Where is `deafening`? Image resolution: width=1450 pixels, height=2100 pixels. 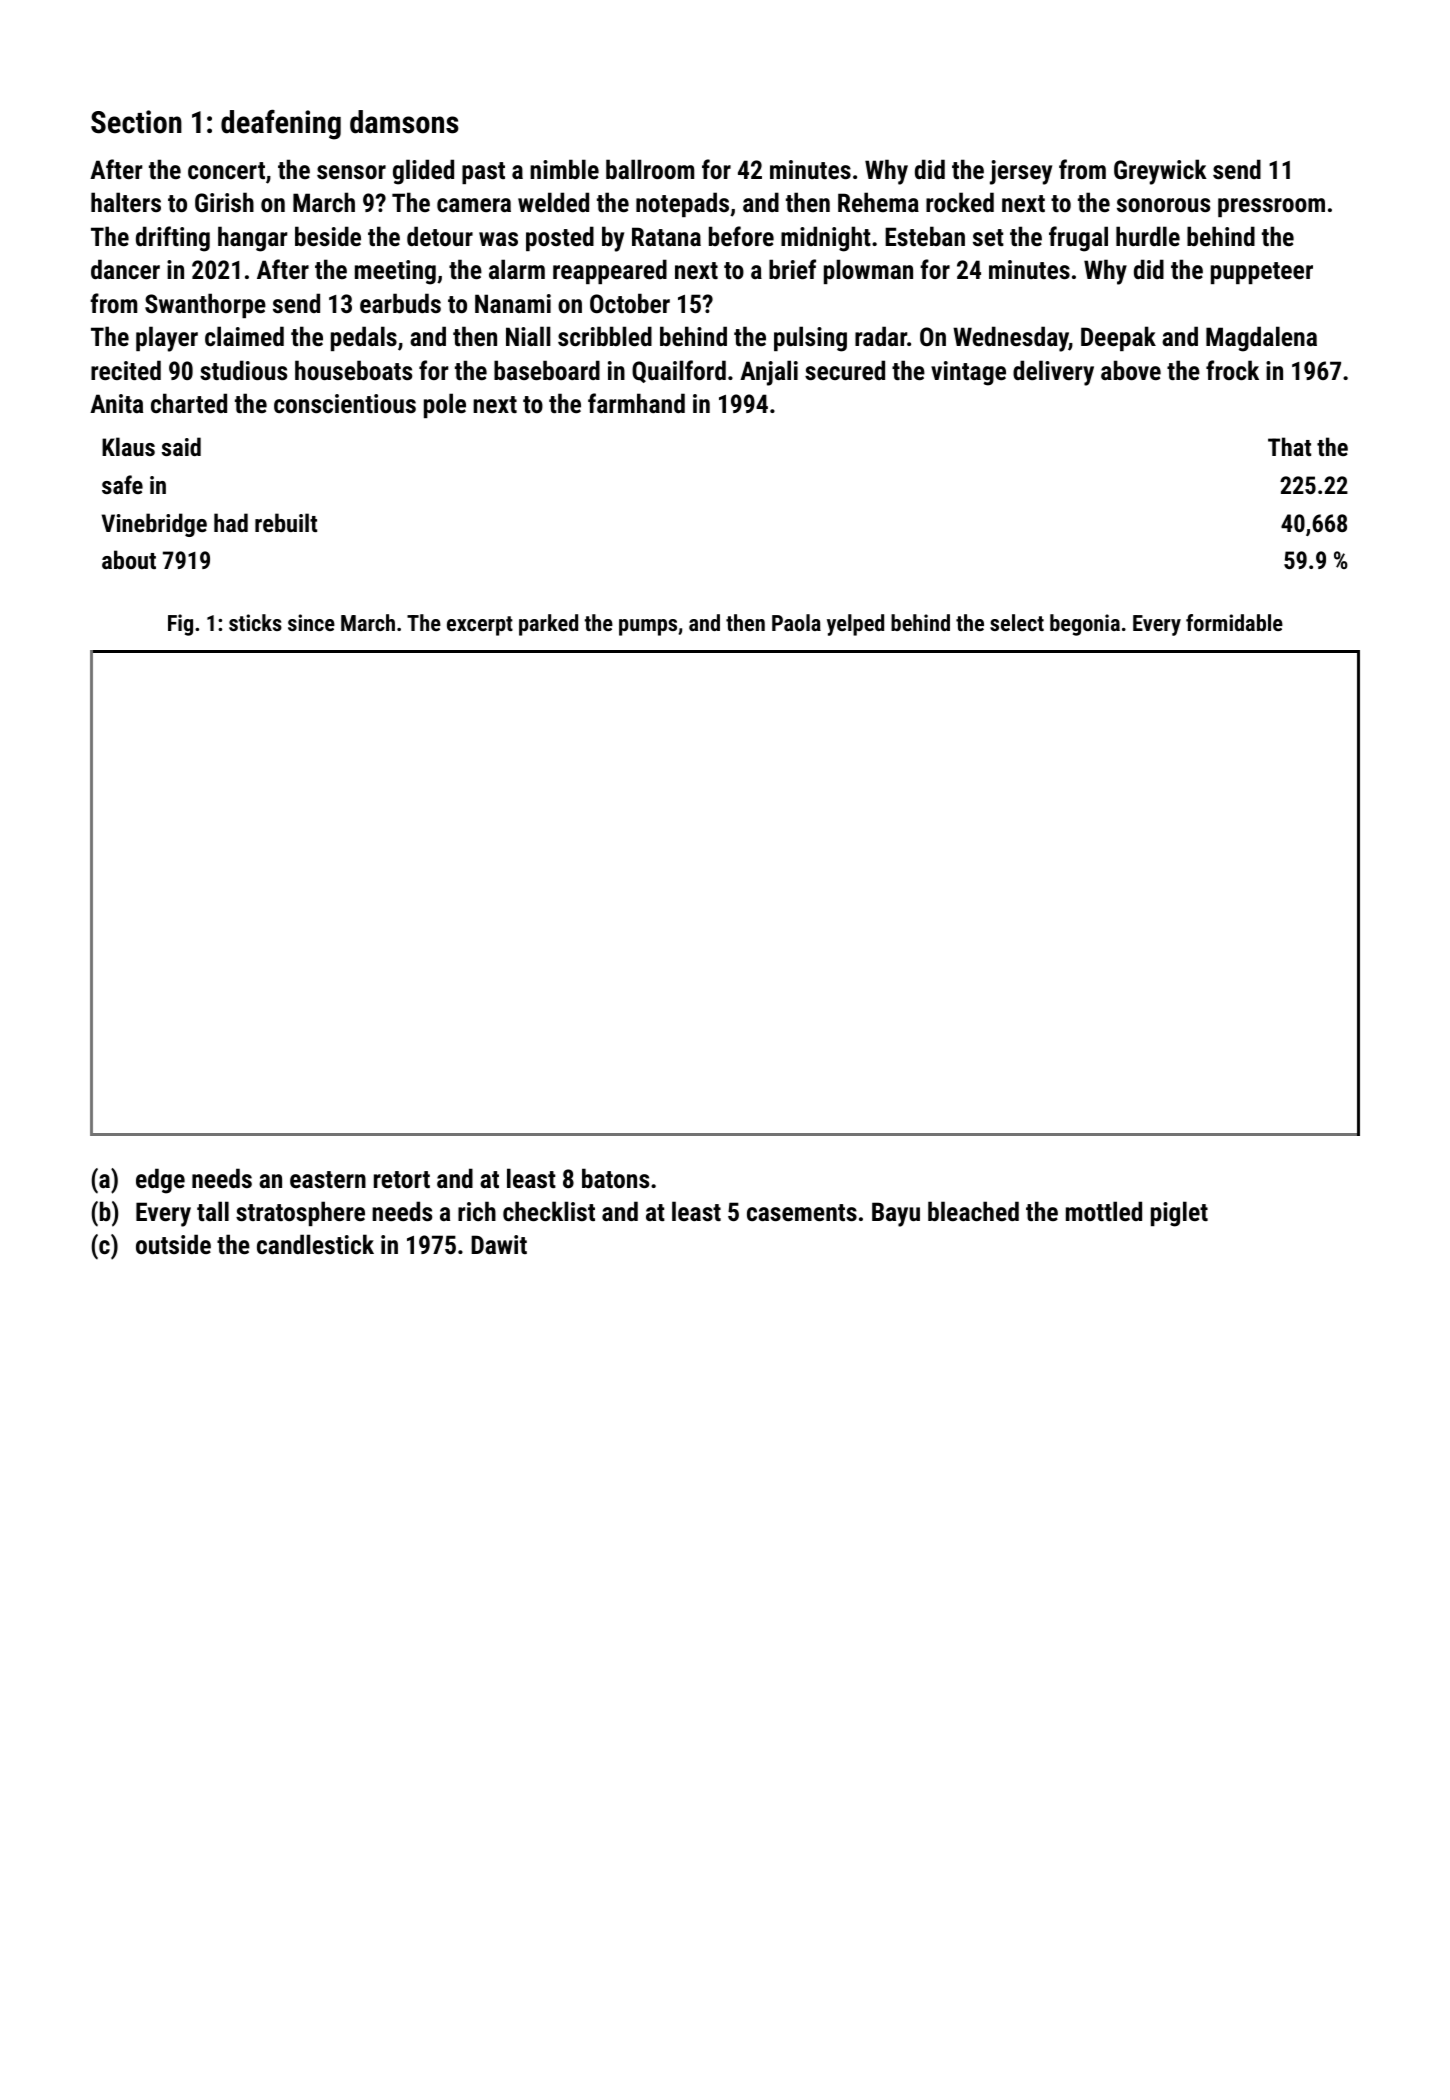 deafening is located at coordinates (281, 125).
